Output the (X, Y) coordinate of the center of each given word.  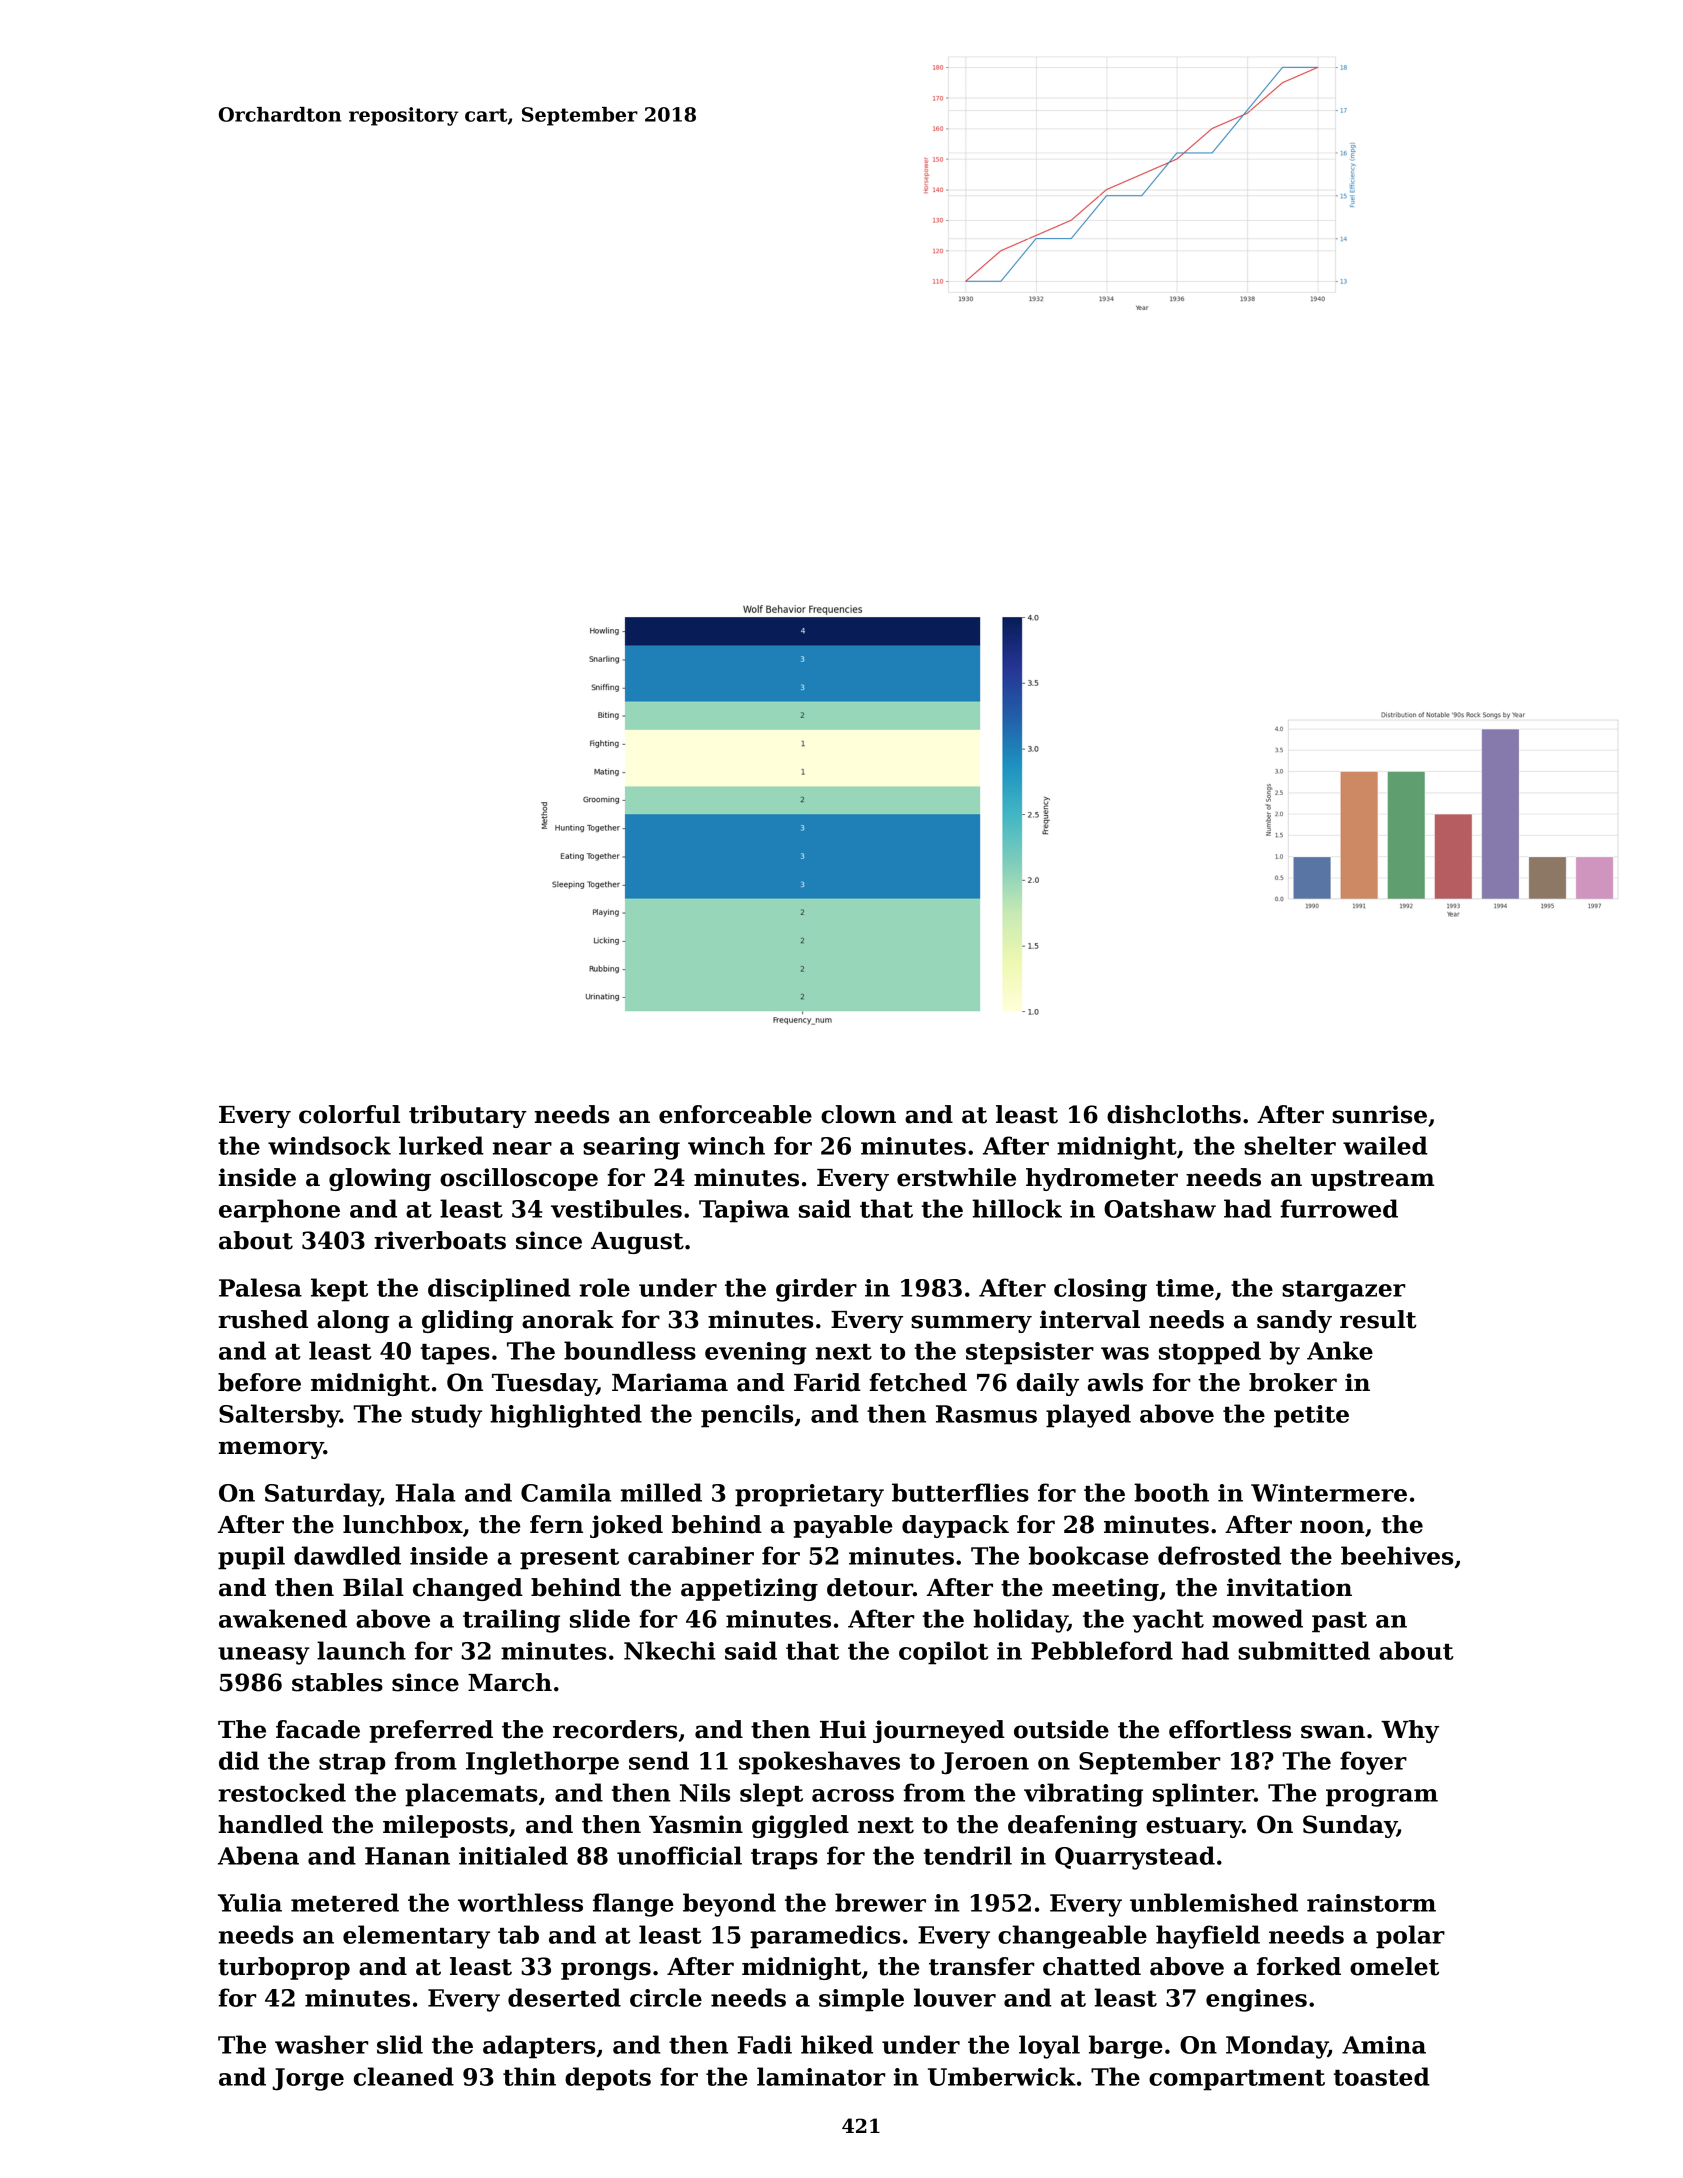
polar (1410, 1937)
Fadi (764, 2044)
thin (529, 2076)
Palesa (260, 1287)
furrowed (1339, 1208)
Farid (827, 1382)
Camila (566, 1492)
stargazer (1343, 1291)
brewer (880, 1902)
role (604, 1287)
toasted (1381, 2076)
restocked (282, 1792)
